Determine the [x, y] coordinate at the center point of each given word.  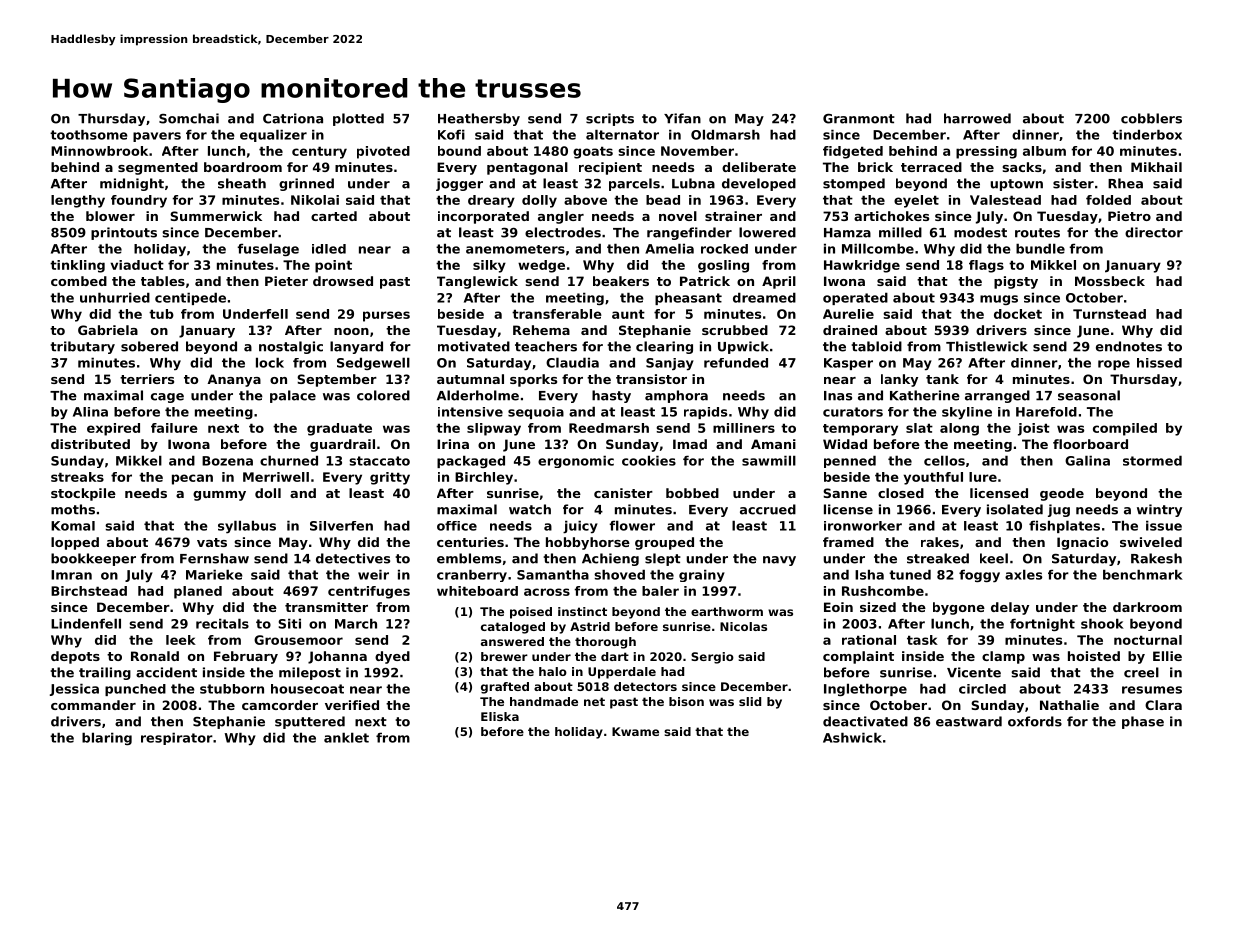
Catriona [293, 118]
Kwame [635, 731]
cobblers [1151, 118]
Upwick [743, 347]
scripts [610, 119]
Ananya [234, 380]
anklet [346, 737]
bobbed [692, 493]
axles [1023, 574]
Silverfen [341, 526]
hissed [1159, 363]
